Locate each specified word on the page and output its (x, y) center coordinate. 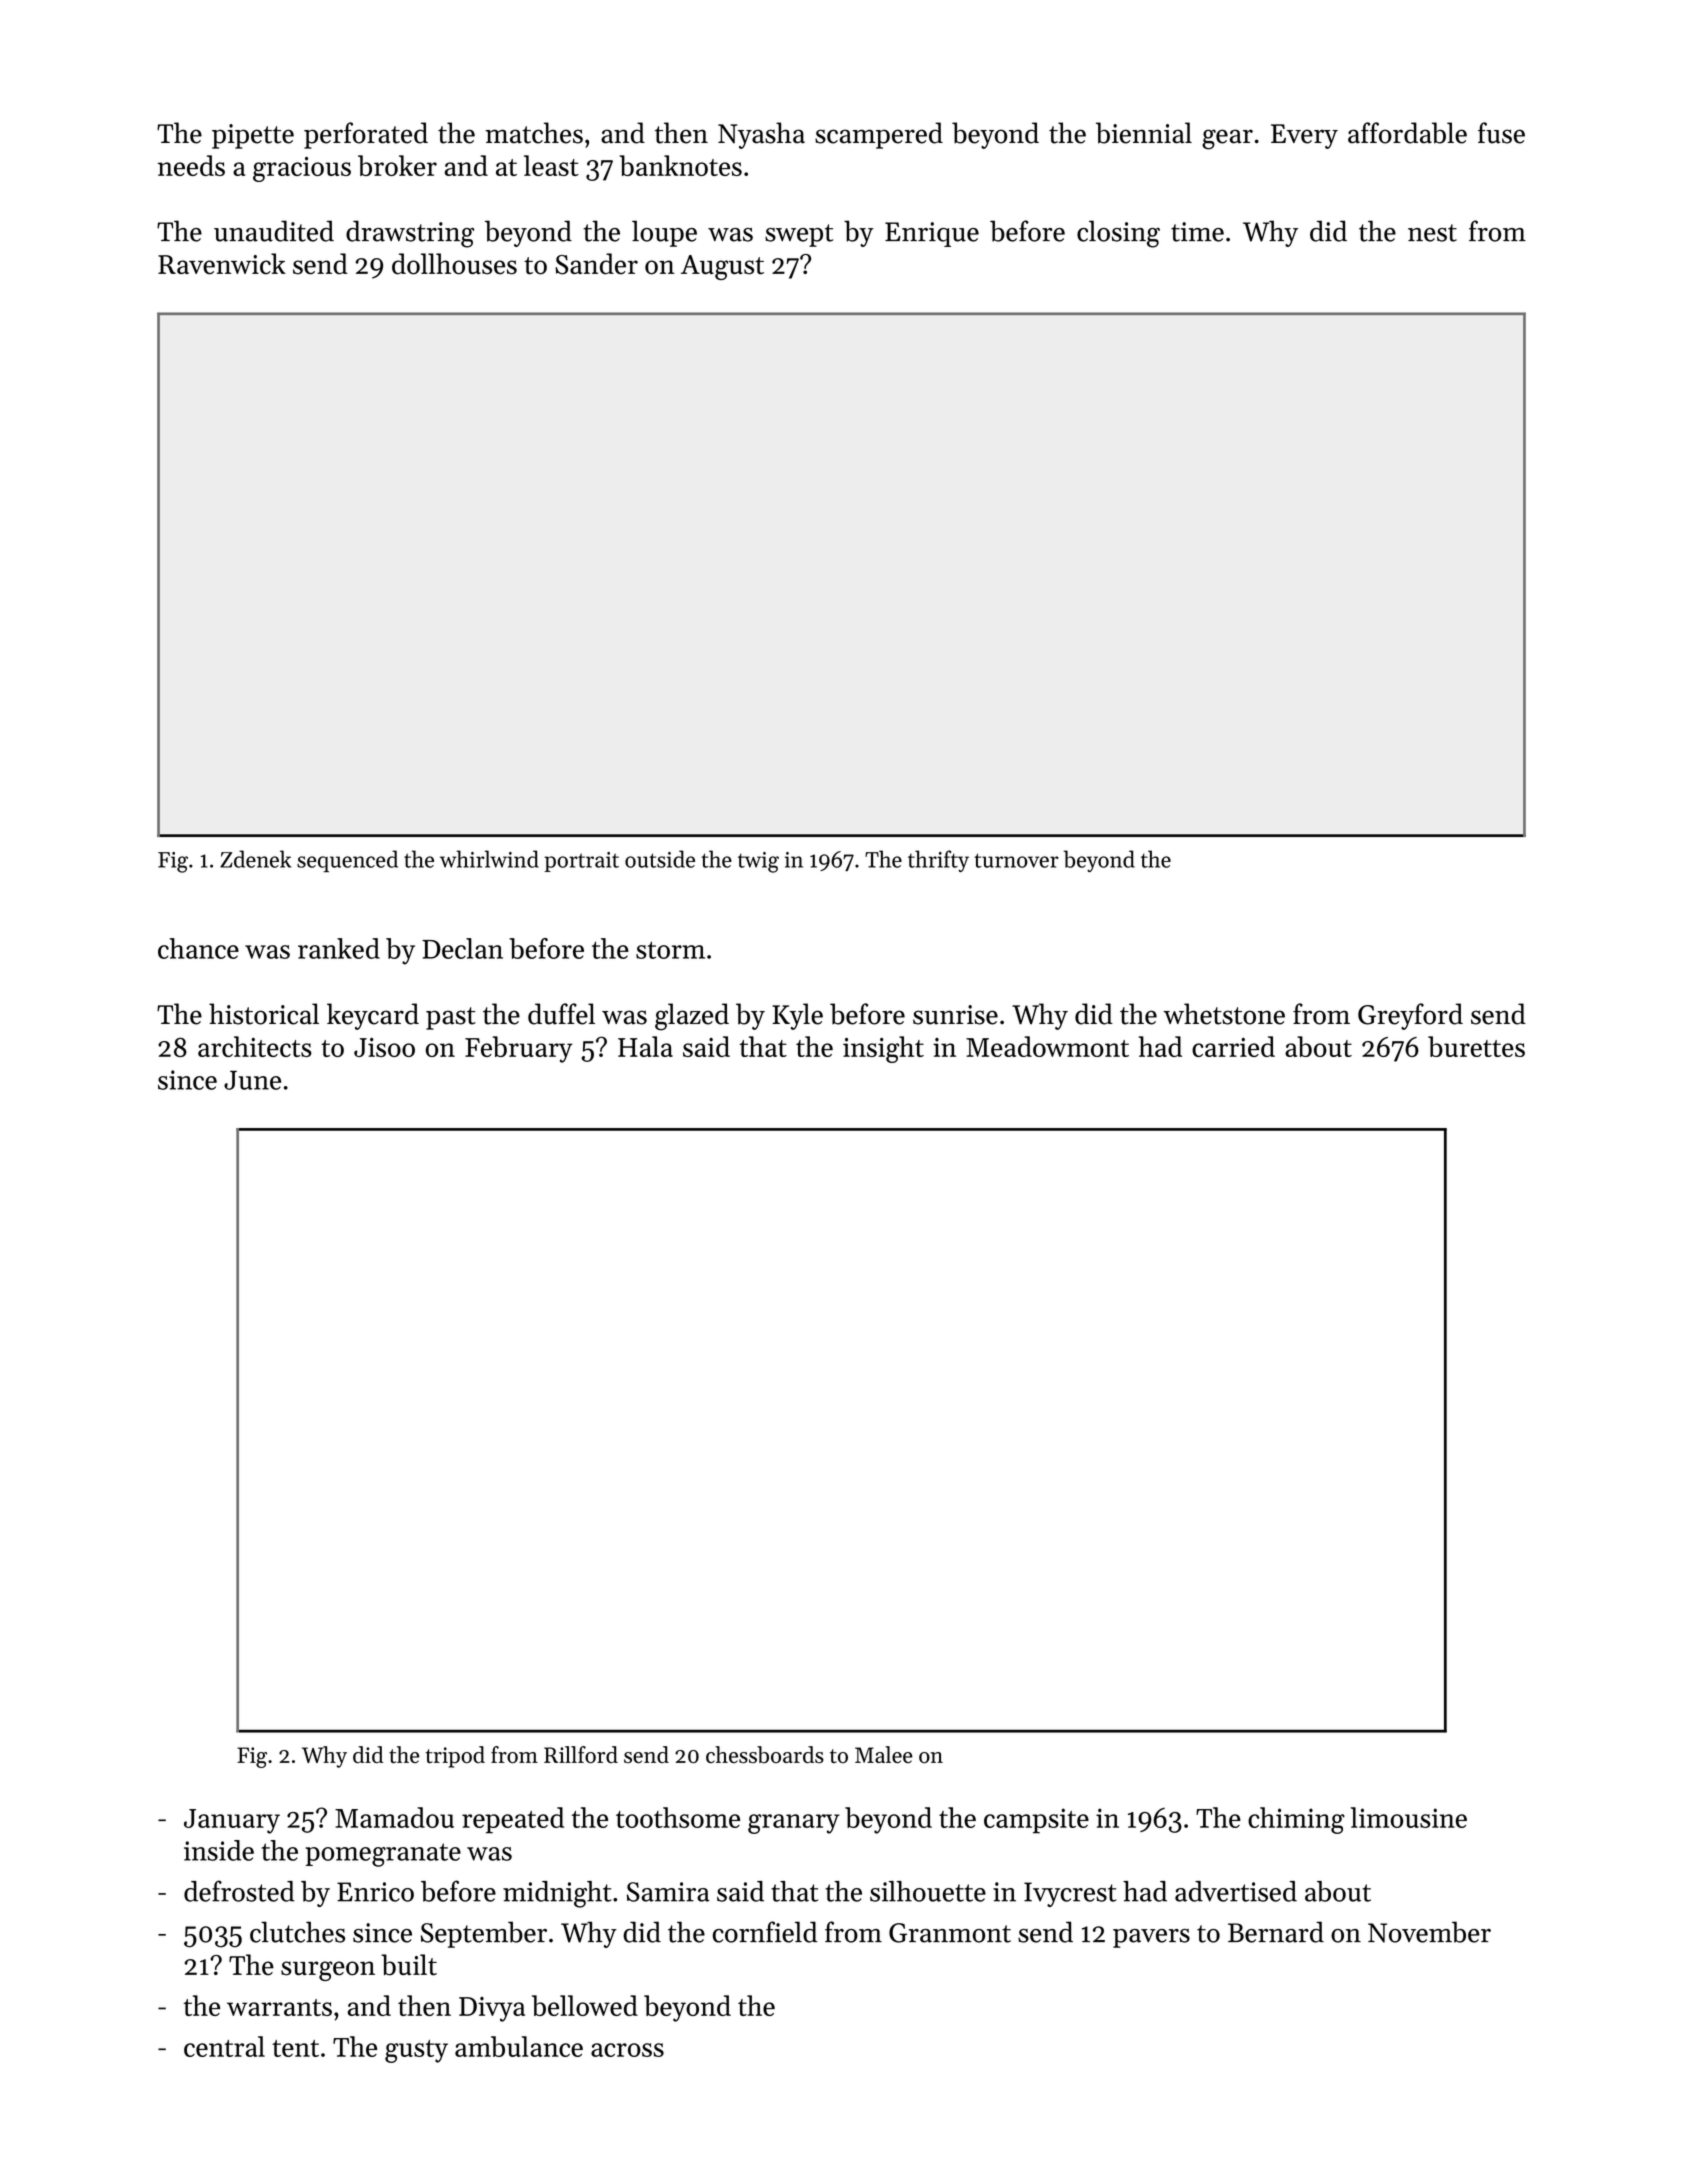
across (627, 2050)
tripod (455, 1757)
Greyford (1410, 1016)
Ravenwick (222, 264)
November (1429, 1932)
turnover (1016, 860)
